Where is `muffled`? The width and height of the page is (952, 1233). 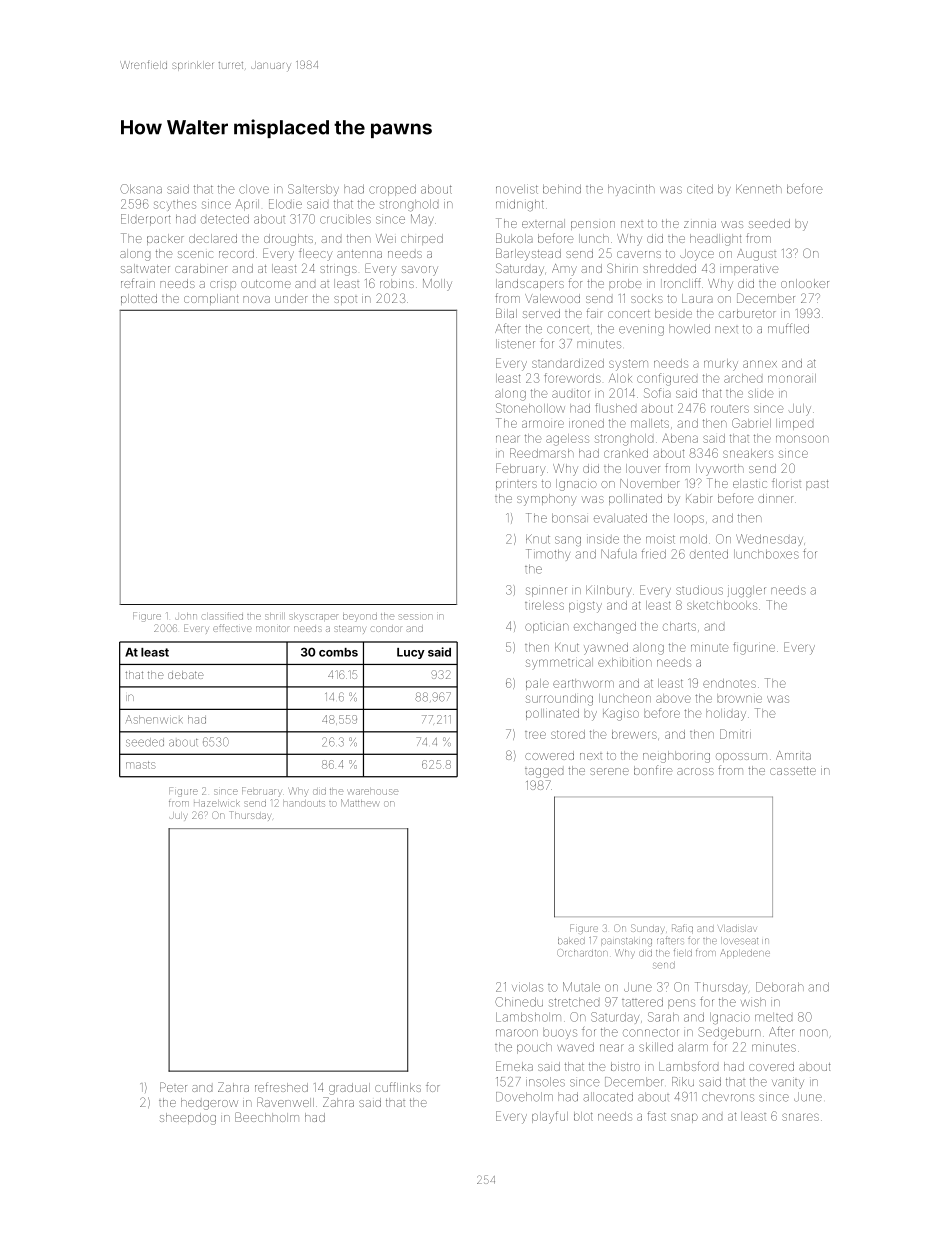 muffled is located at coordinates (788, 328).
